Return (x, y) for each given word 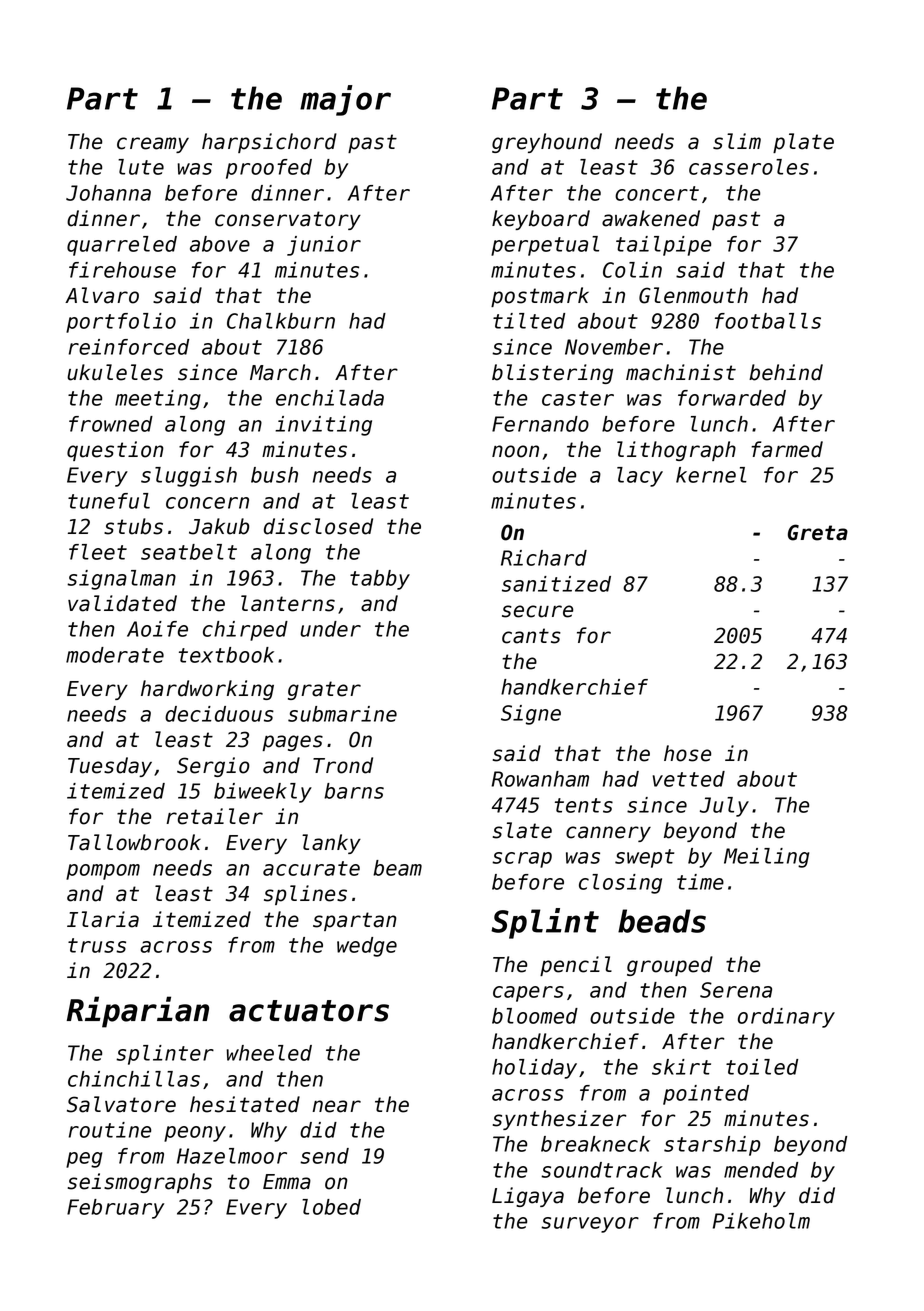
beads (662, 921)
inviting (323, 426)
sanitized (556, 584)
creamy (153, 145)
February (115, 1209)
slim (737, 141)
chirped (245, 631)
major (345, 100)
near (336, 1106)
